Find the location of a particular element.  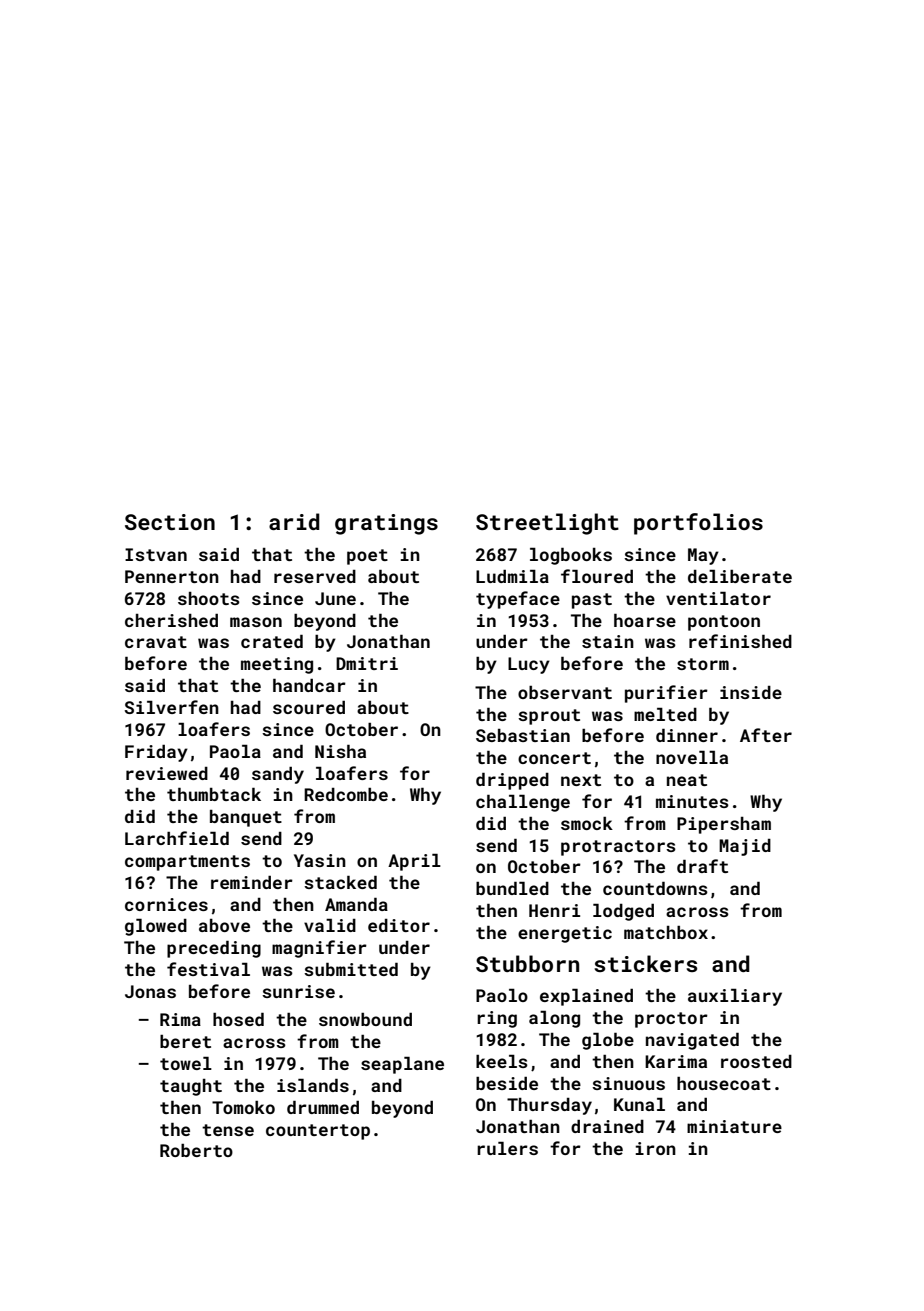

arid is located at coordinates (294, 521).
